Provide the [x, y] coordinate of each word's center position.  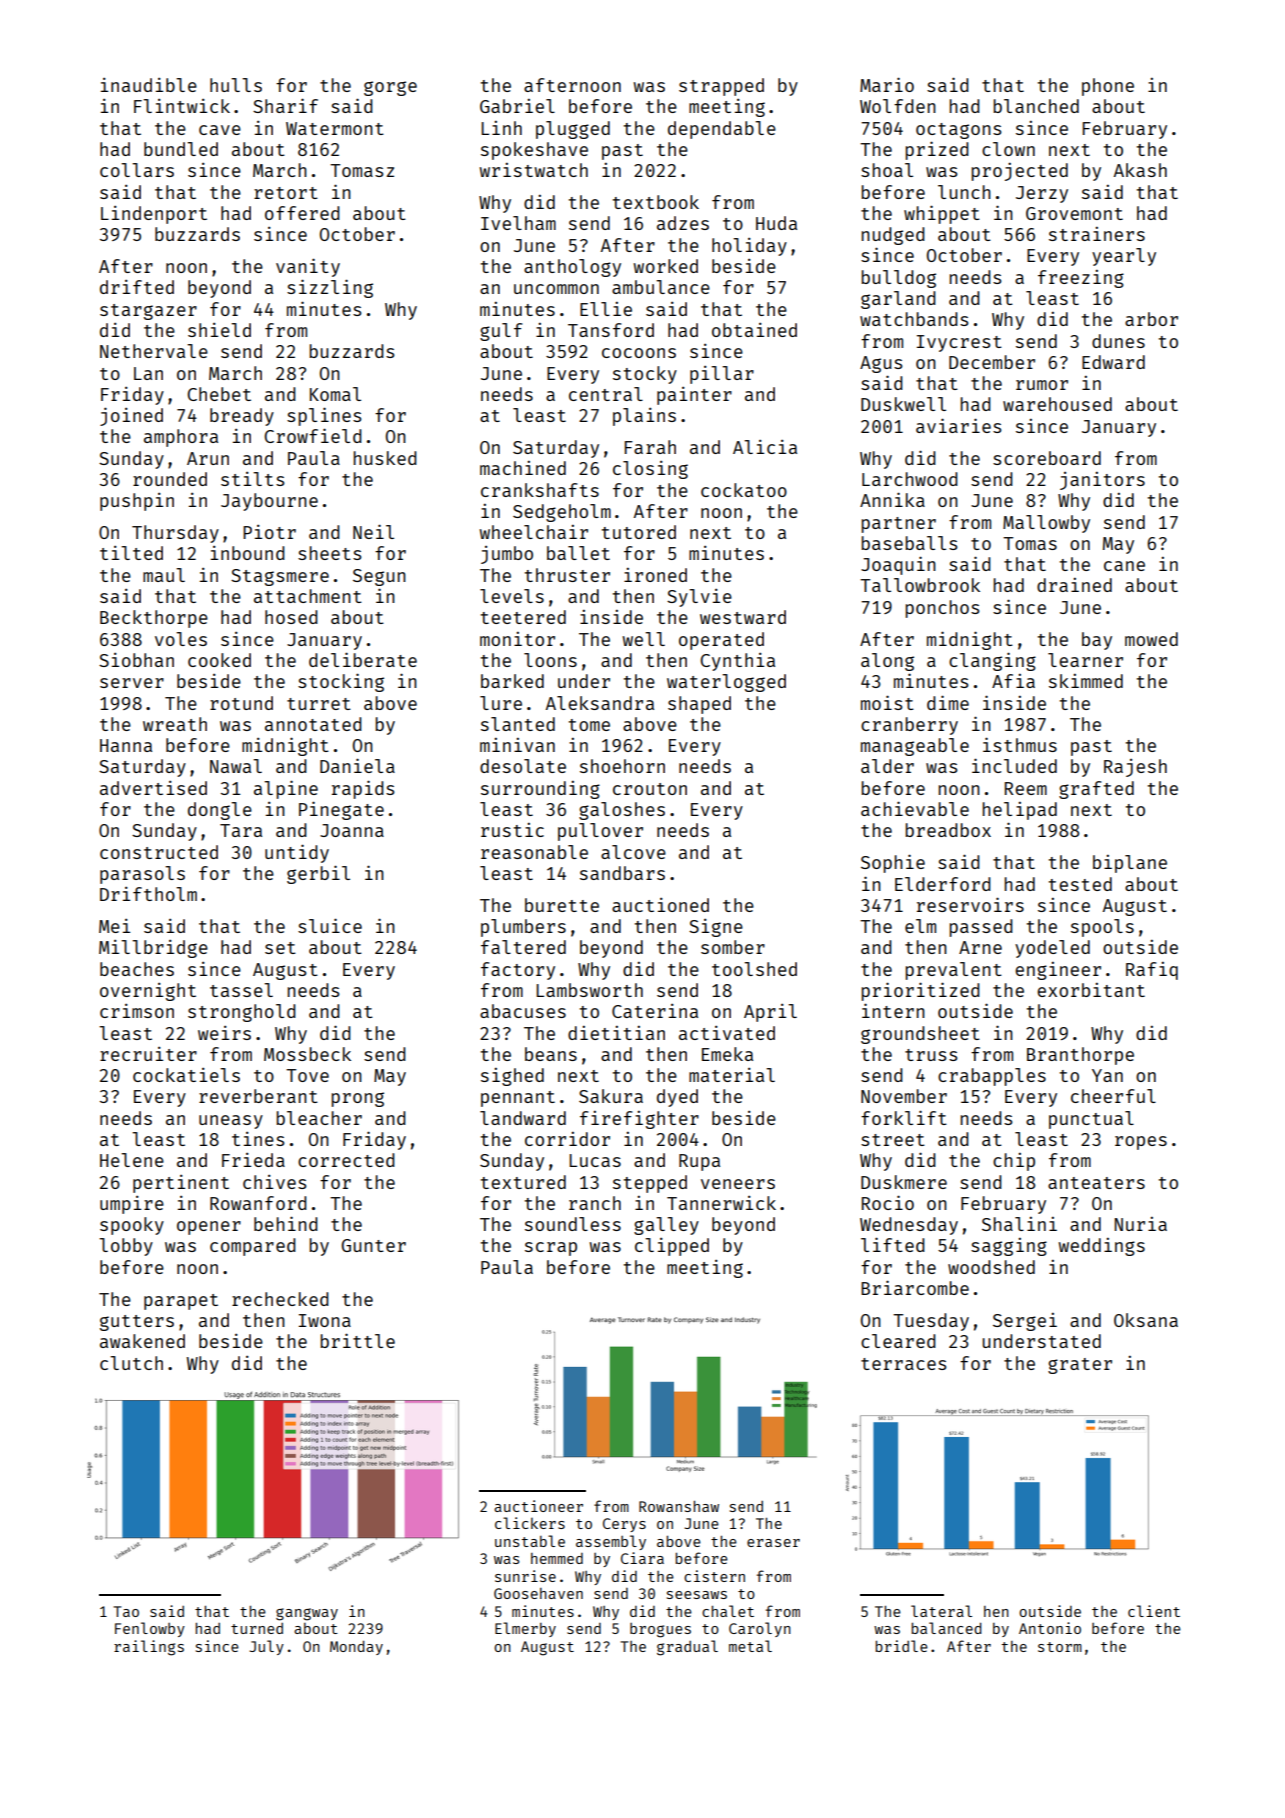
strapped [721, 87]
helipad [1020, 811]
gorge [390, 88]
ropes [1141, 1143]
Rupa [699, 1162]
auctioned [660, 904]
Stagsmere [280, 577]
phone [1108, 87]
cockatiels [186, 1074]
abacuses [523, 1011]
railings [149, 1648]
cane [1124, 566]
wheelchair [533, 532]
